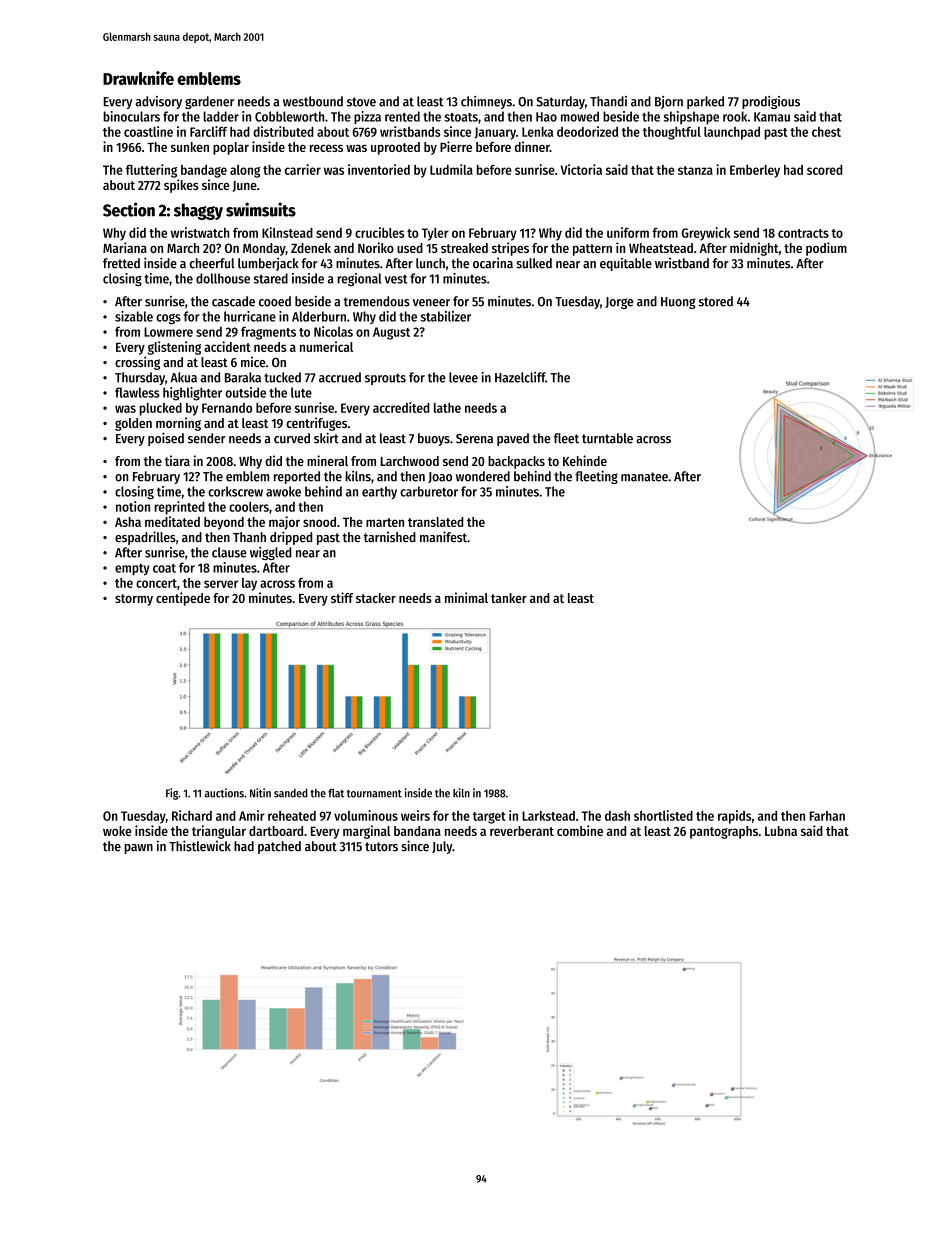 The width and height of the screenshot is (952, 1233). What do you see at coordinates (402, 116) in the screenshot?
I see `rented` at bounding box center [402, 116].
